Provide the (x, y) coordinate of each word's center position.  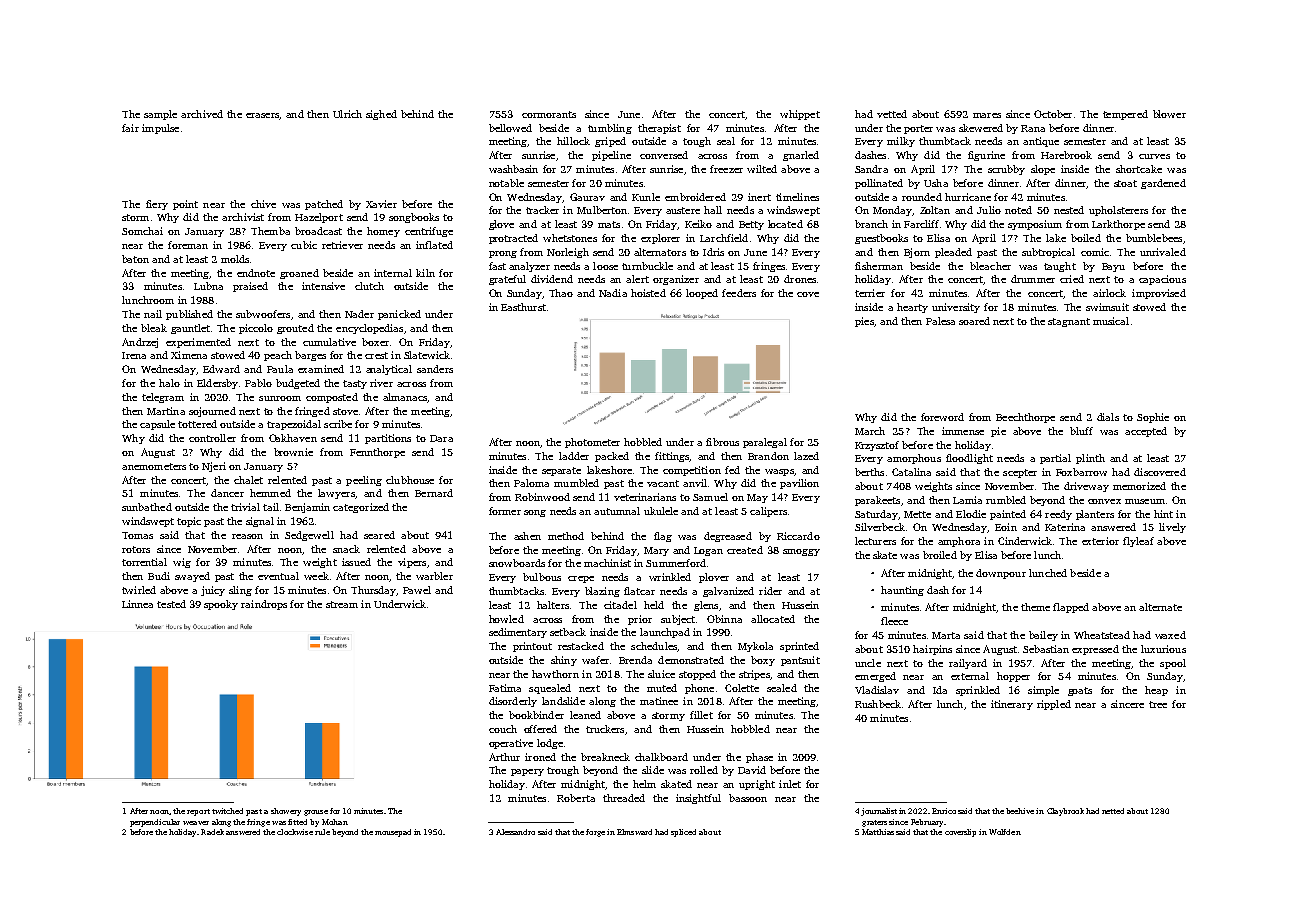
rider (770, 591)
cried (1072, 279)
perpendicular (155, 823)
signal (260, 522)
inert (759, 197)
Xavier (381, 204)
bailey (1043, 636)
